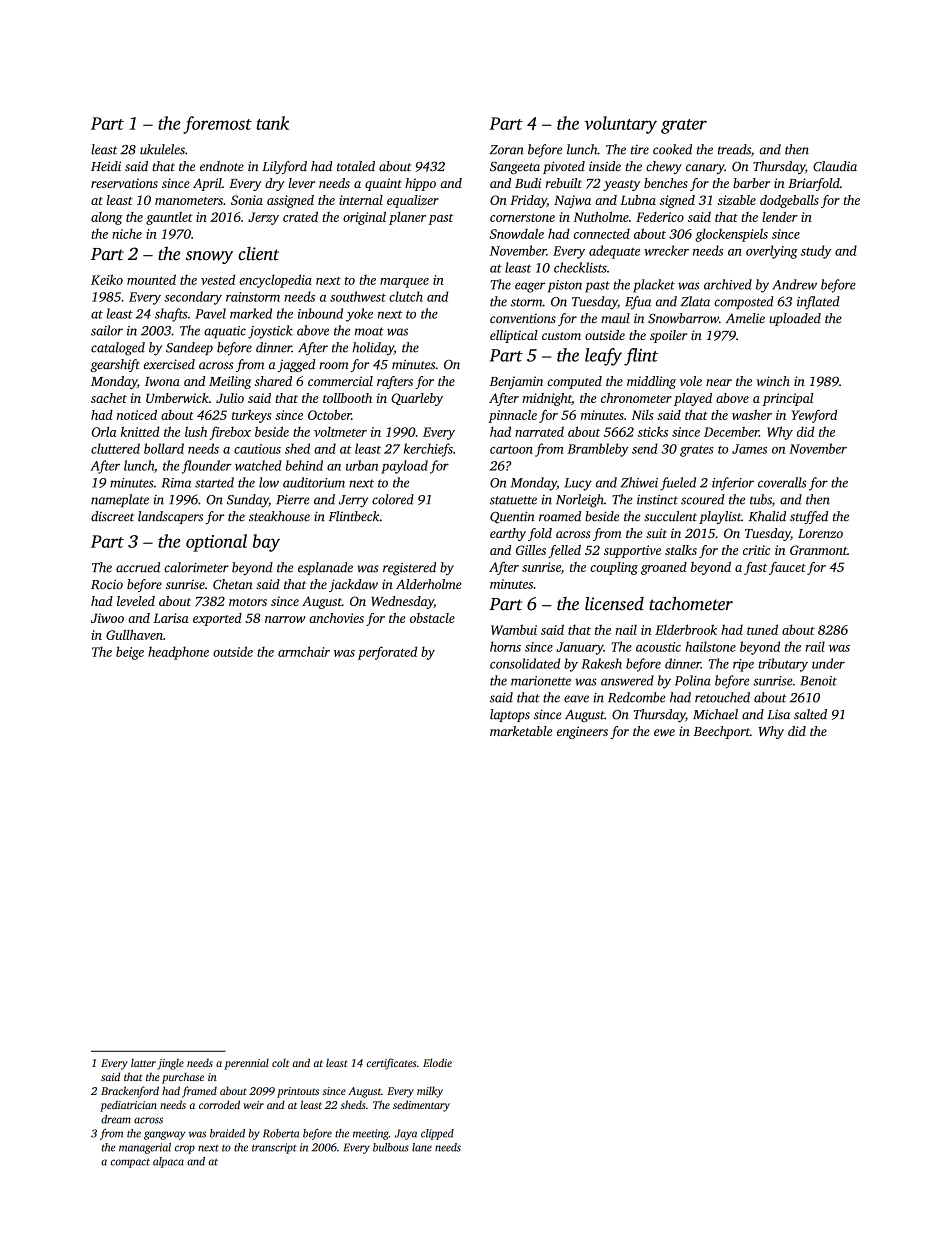 This screenshot has width=952, height=1233. Describe the element at coordinates (189, 348) in the screenshot. I see `Sandeep` at that location.
